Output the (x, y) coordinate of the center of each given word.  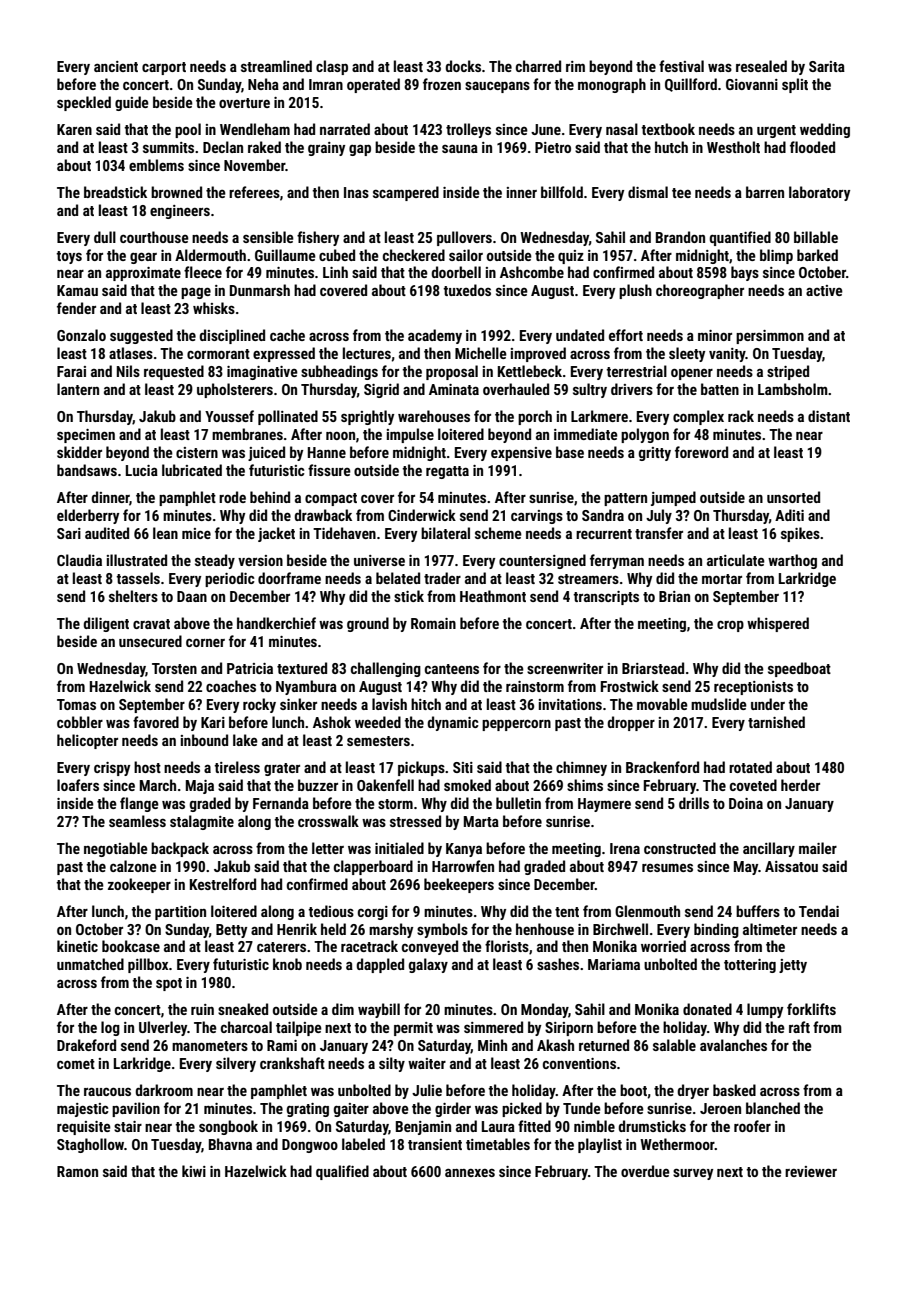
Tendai (819, 911)
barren (765, 192)
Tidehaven (344, 533)
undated (580, 335)
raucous (107, 1091)
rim (575, 66)
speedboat (799, 669)
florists (507, 946)
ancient (116, 66)
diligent (106, 624)
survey (693, 1174)
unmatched (90, 964)
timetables (498, 1144)
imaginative (262, 373)
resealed (761, 66)
